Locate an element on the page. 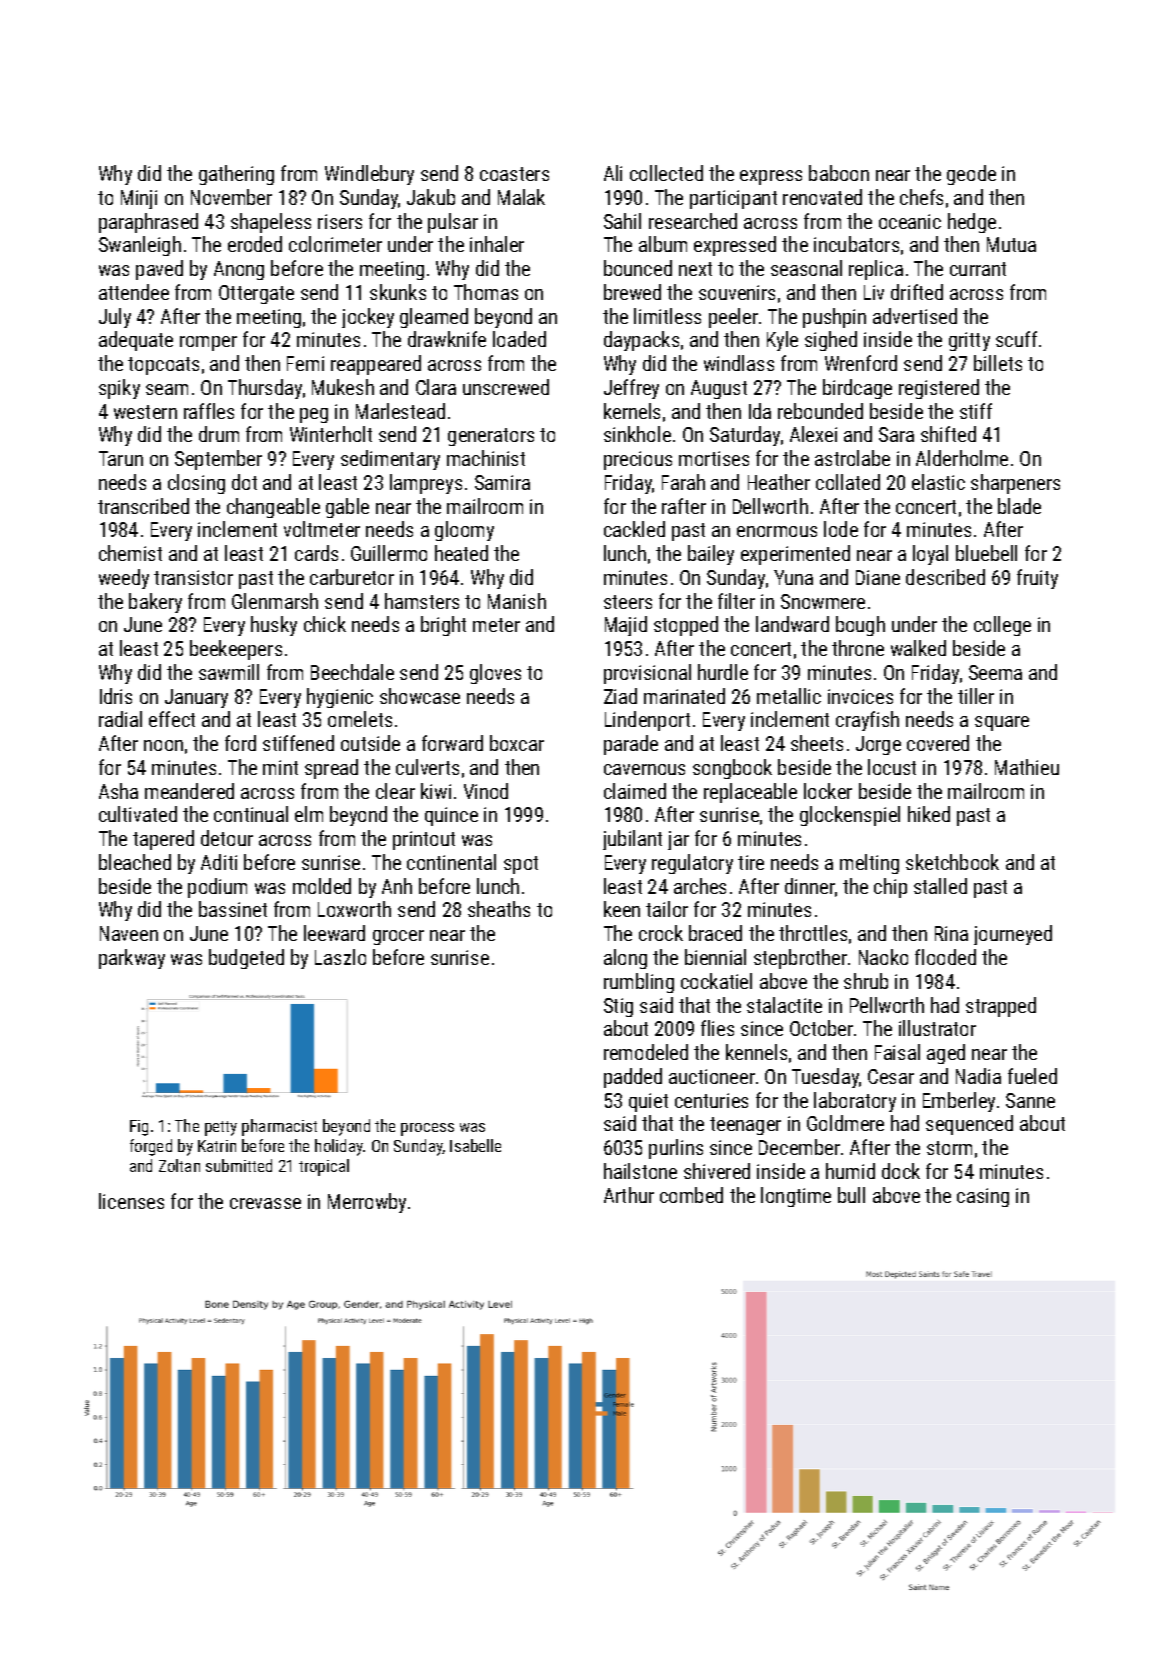 Image resolution: width=1165 pixels, height=1654 pixels. bluebell is located at coordinates (986, 553).
